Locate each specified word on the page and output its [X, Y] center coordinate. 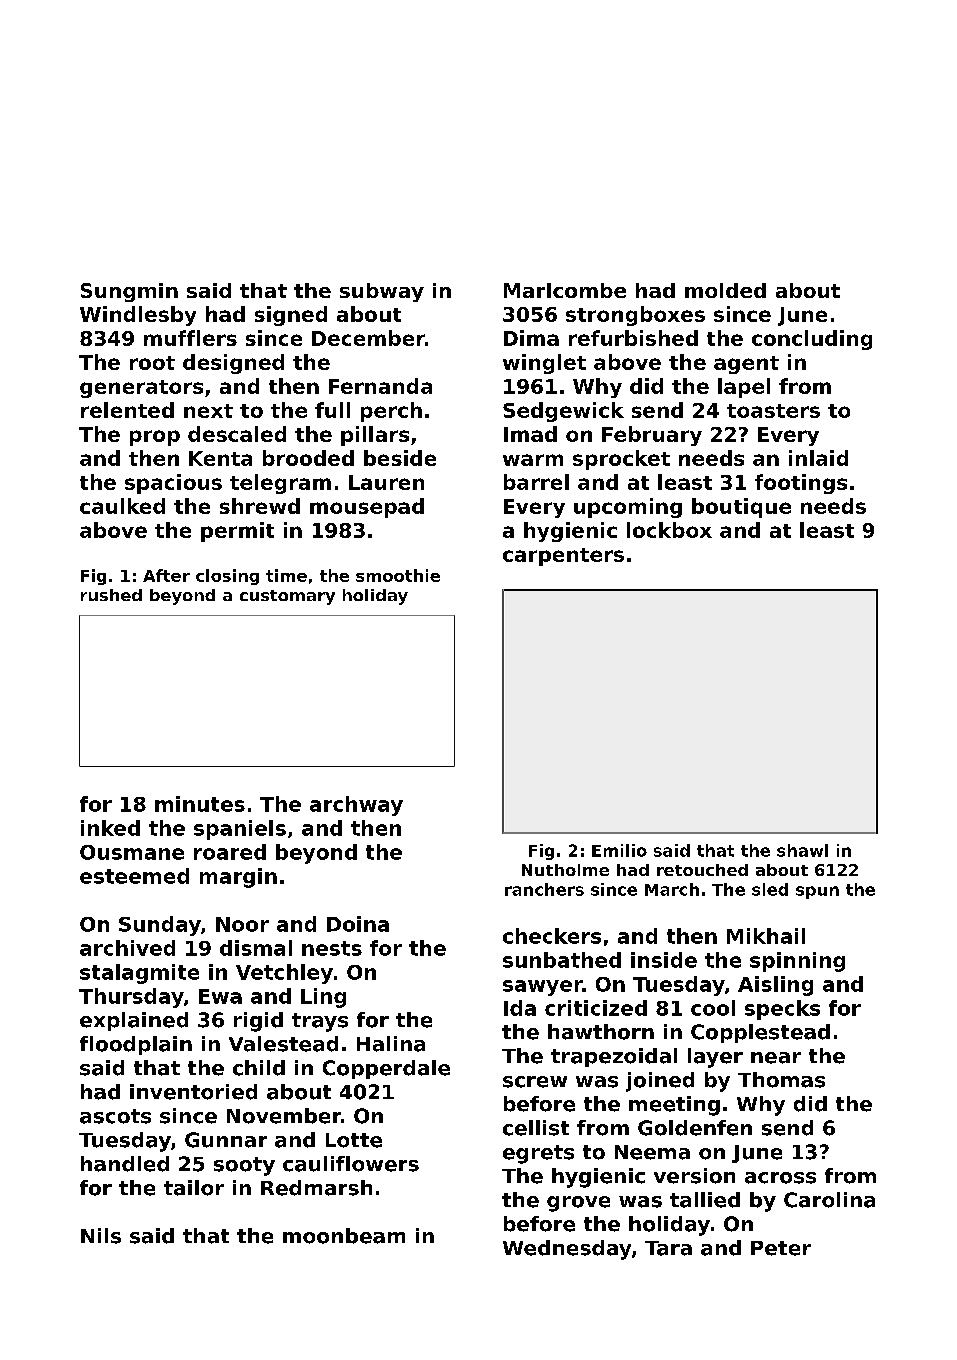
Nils [101, 1236]
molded [725, 290]
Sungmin [129, 292]
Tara [668, 1248]
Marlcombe [565, 290]
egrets [538, 1154]
